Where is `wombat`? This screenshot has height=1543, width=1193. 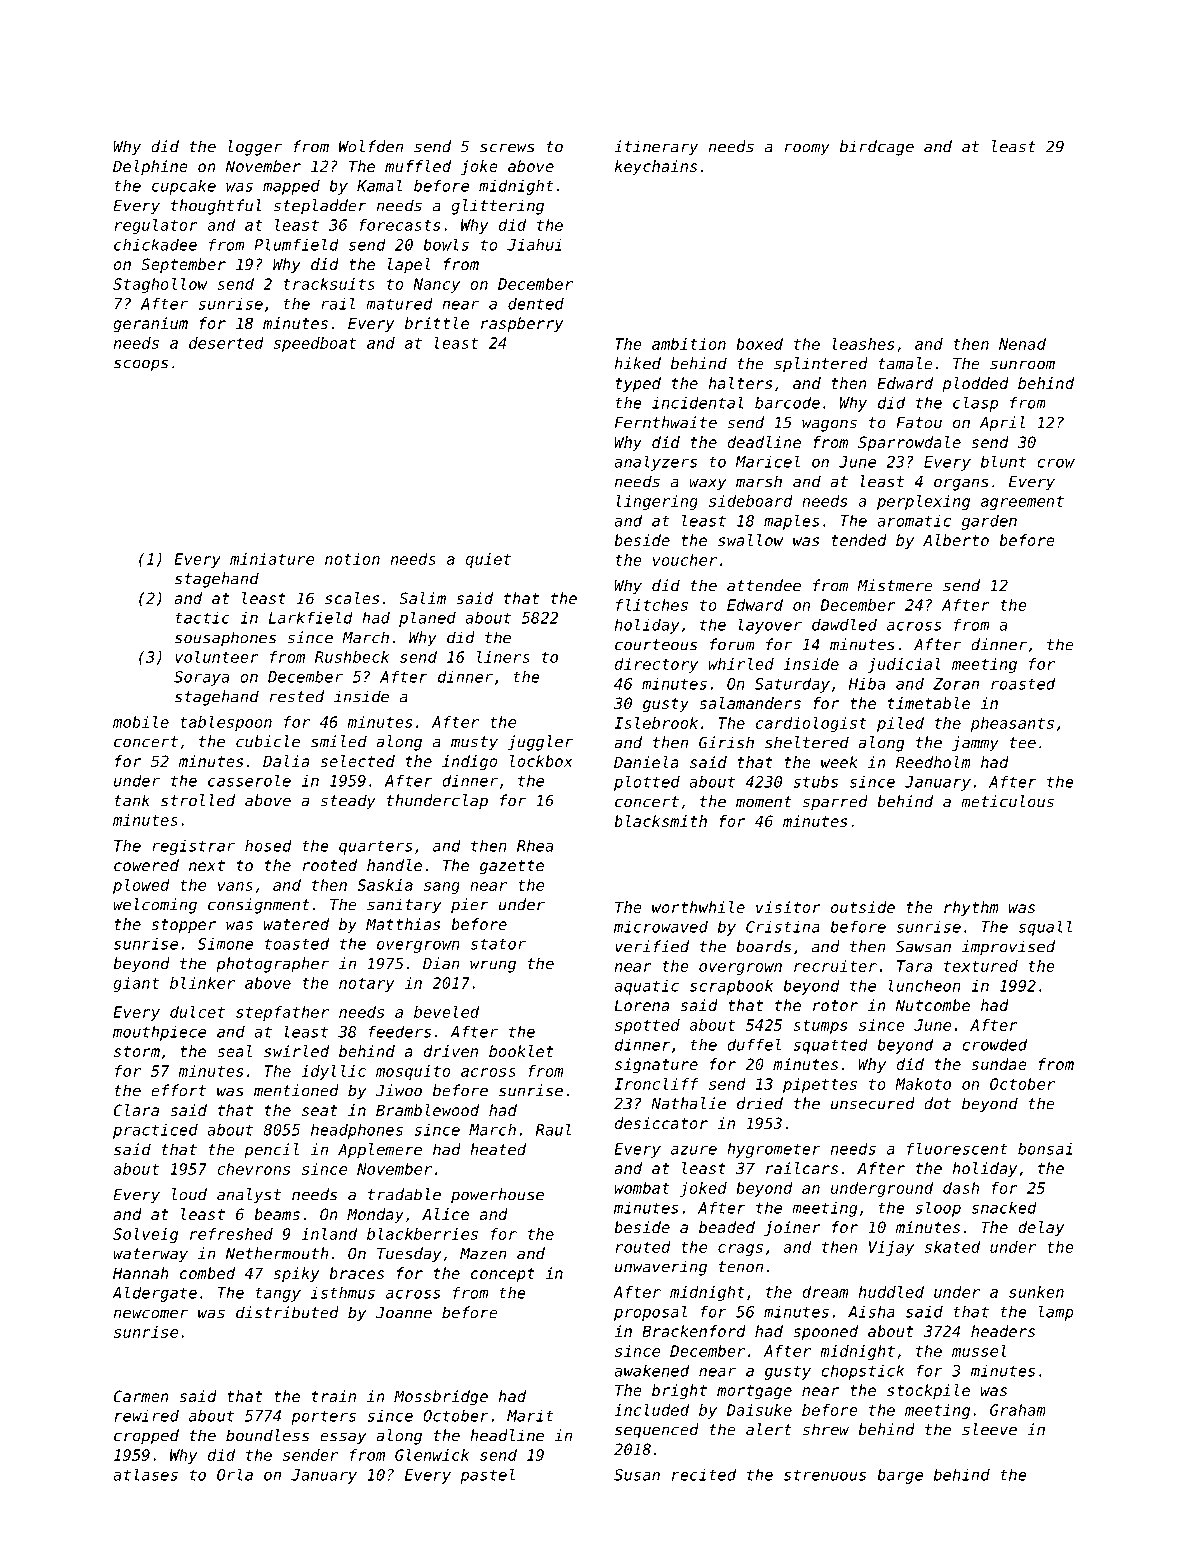 wombat is located at coordinates (642, 1188).
